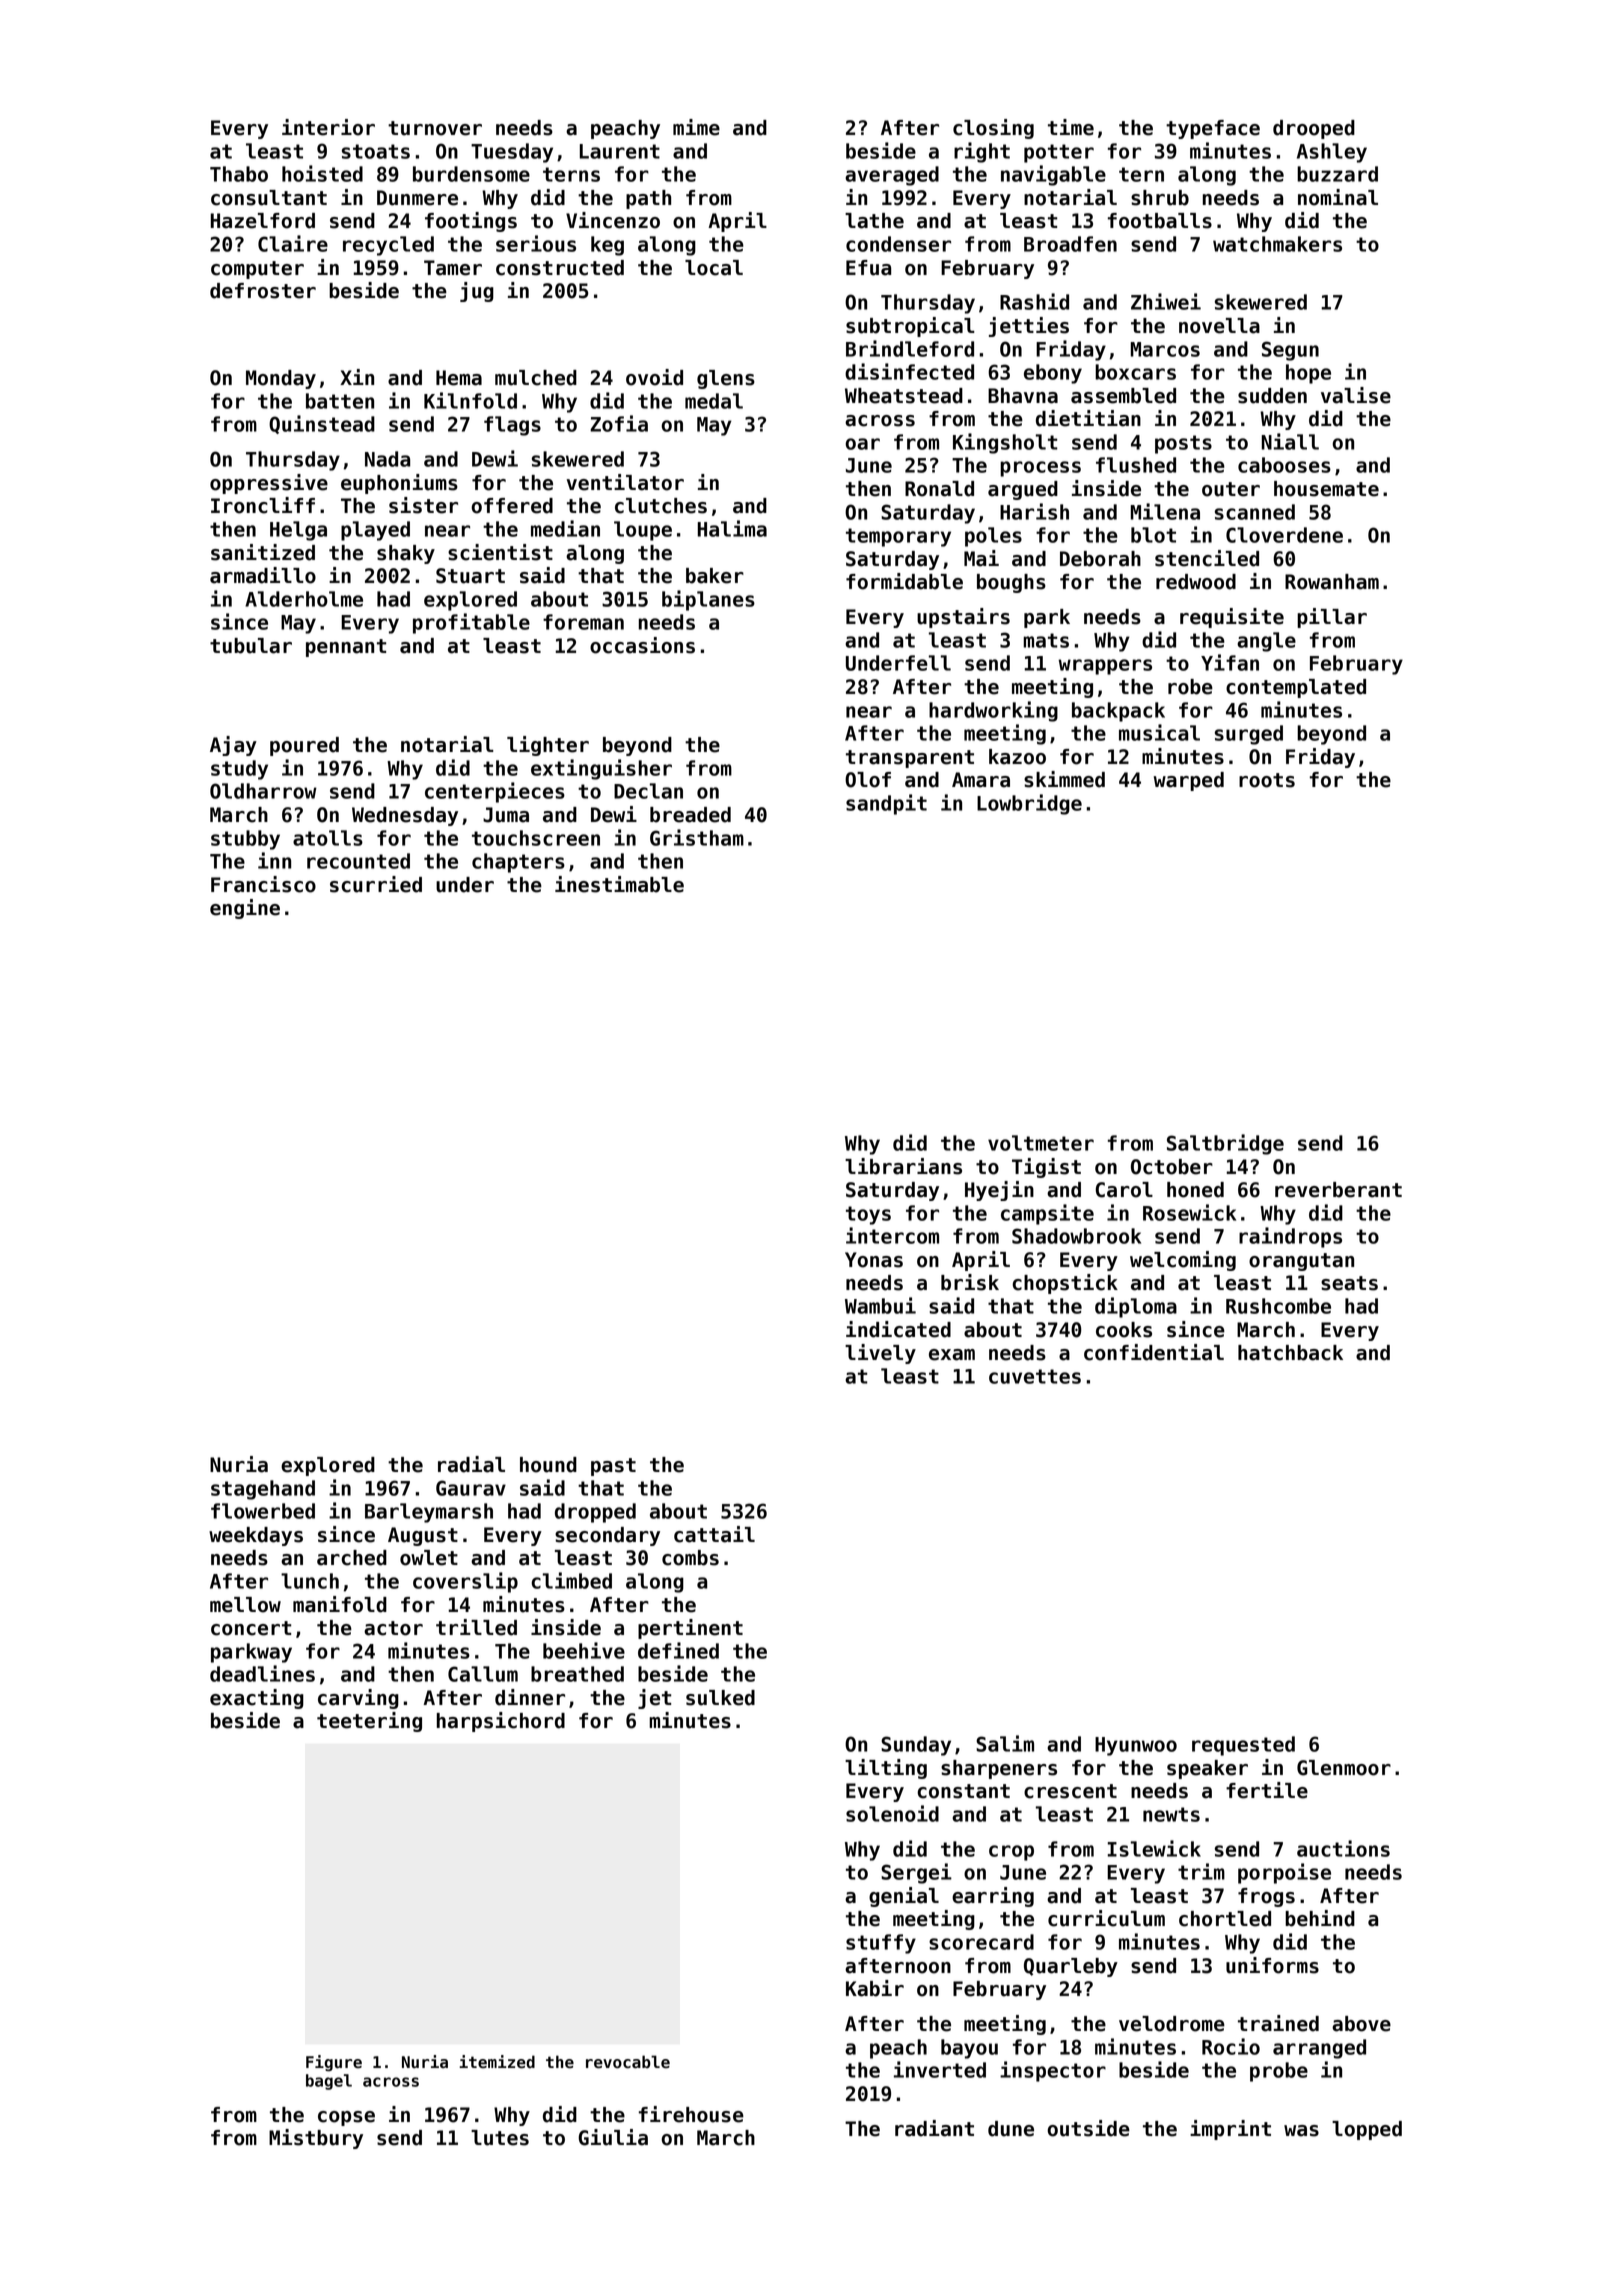 The width and height of the screenshot is (1620, 2292). What do you see at coordinates (340, 401) in the screenshot?
I see `batten` at bounding box center [340, 401].
